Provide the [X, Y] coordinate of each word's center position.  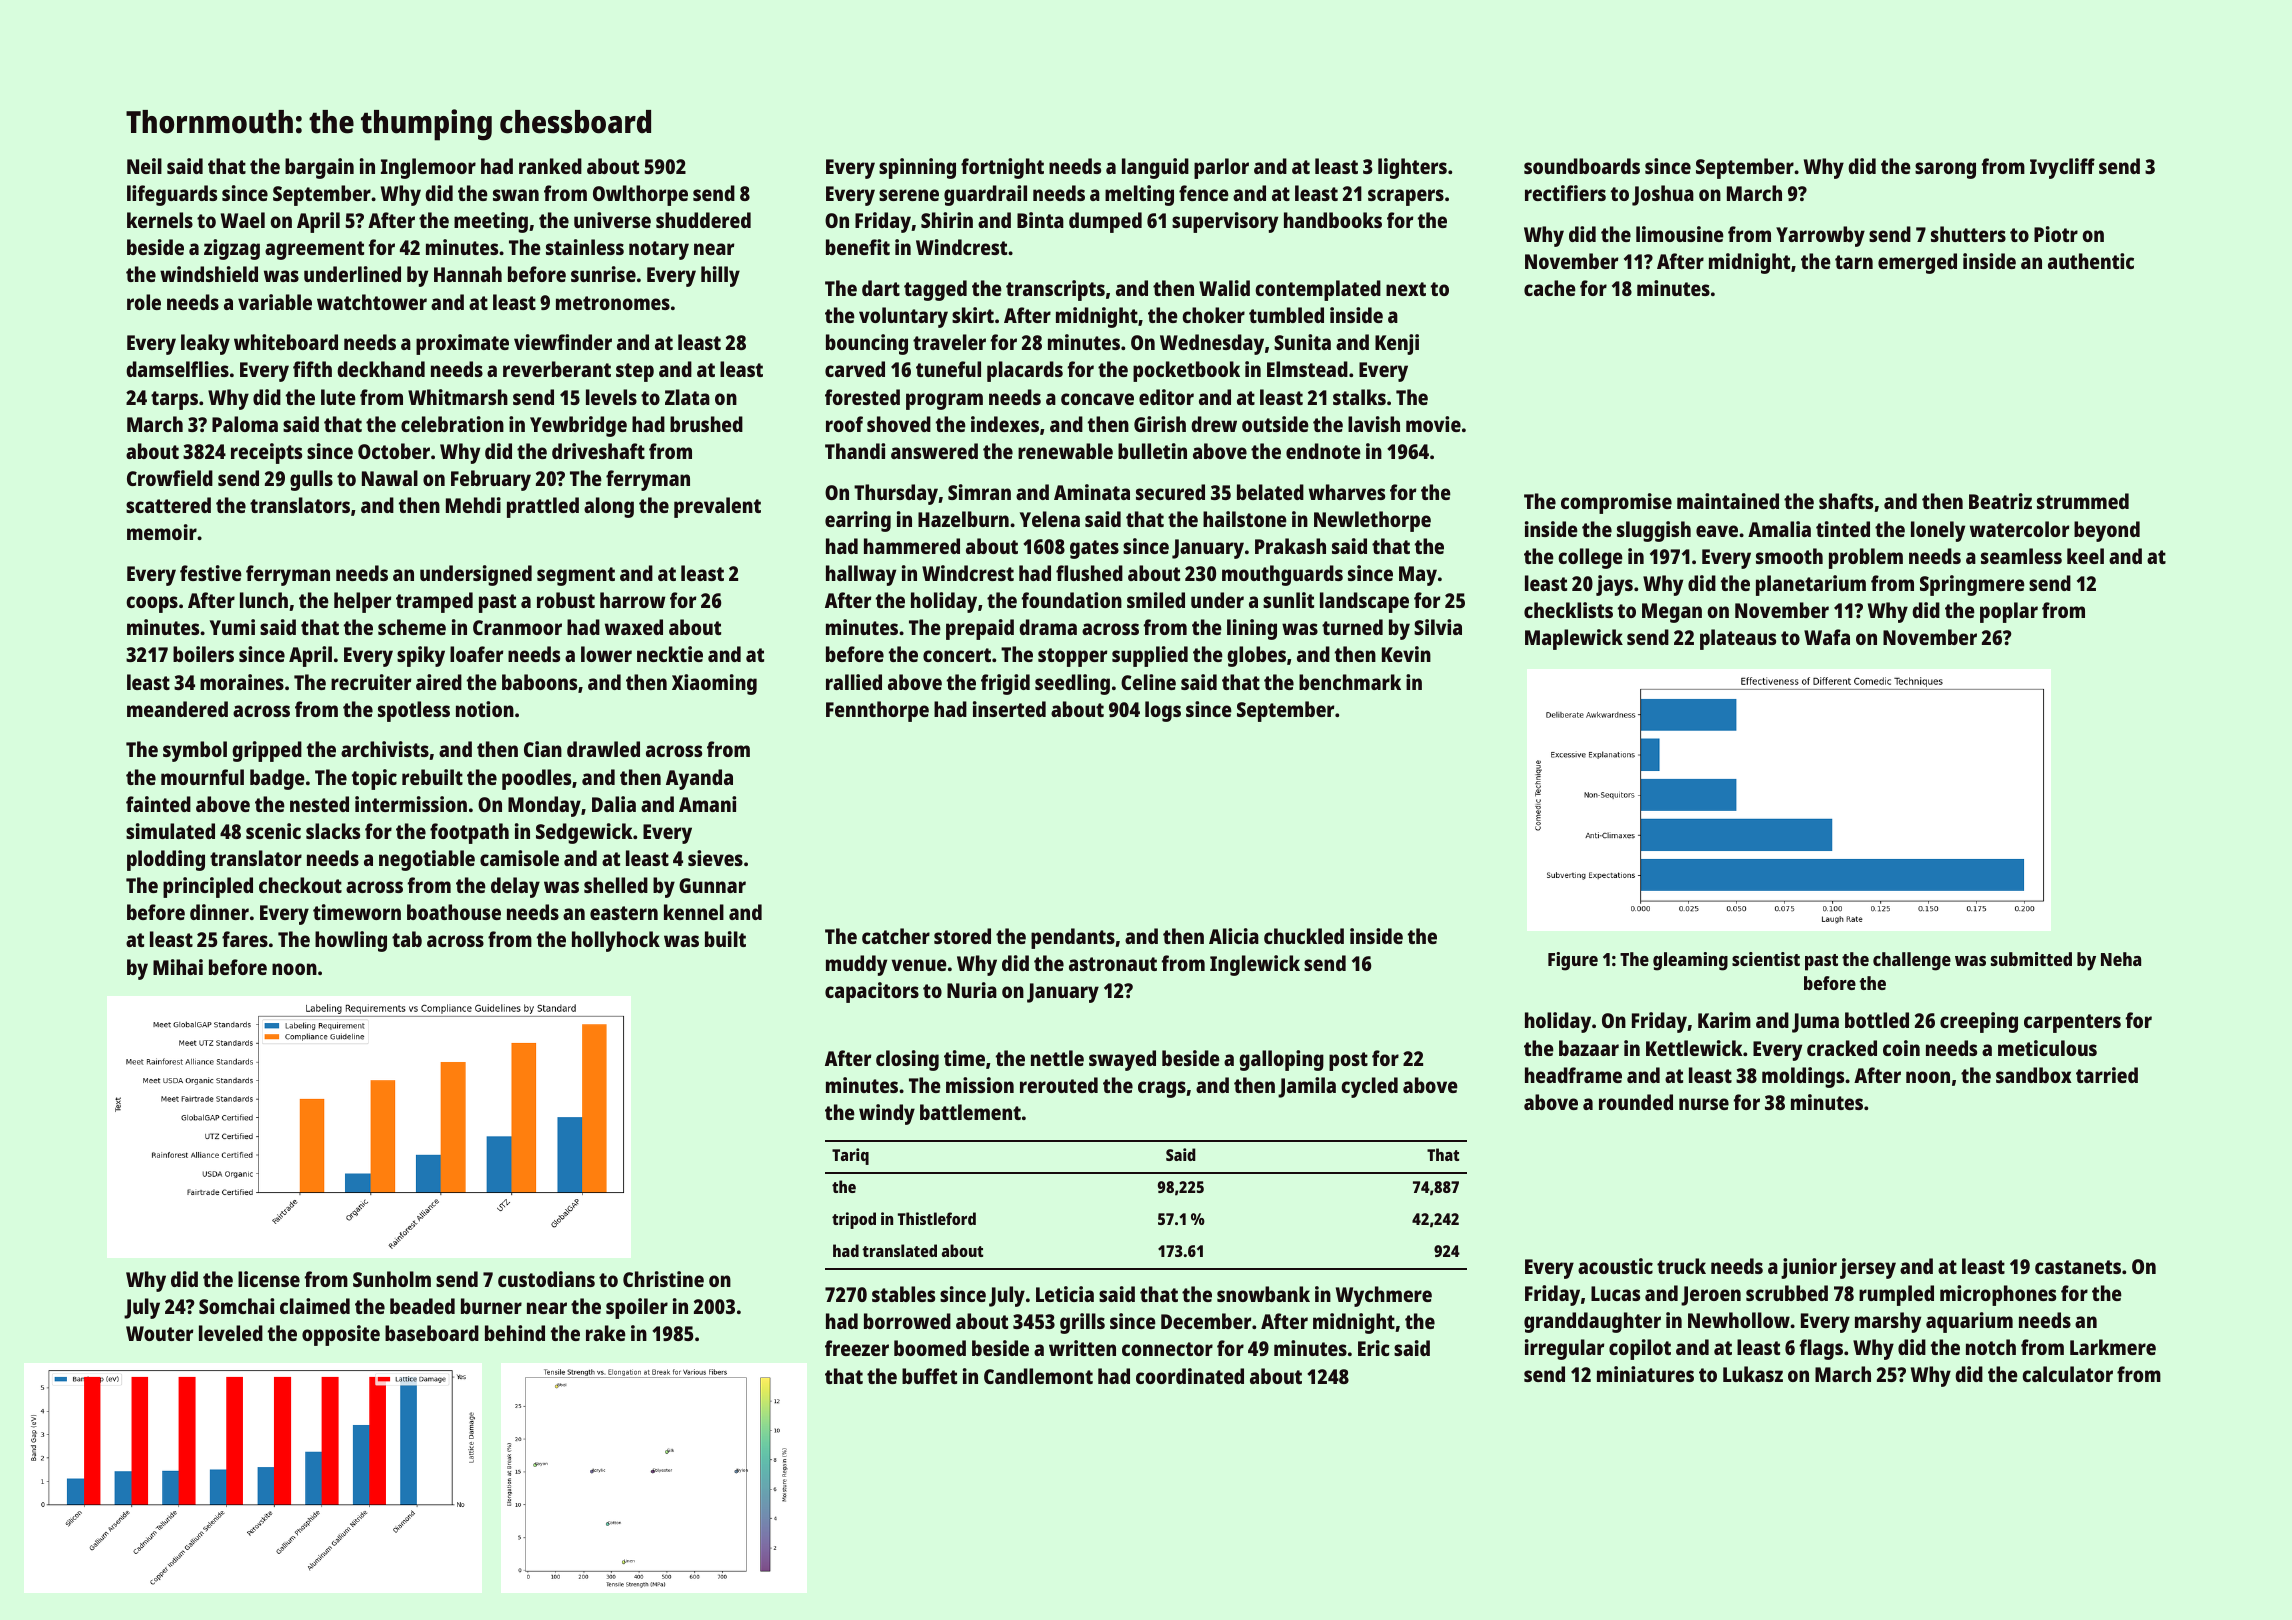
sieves [715, 858]
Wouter [159, 1333]
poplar [2009, 612]
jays [1614, 585]
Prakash [1290, 546]
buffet [929, 1376]
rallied [854, 682]
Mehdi [473, 505]
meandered [177, 709]
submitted [2031, 959]
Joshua [1663, 195]
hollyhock [616, 941]
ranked [550, 166]
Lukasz [1753, 1374]
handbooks [1333, 220]
